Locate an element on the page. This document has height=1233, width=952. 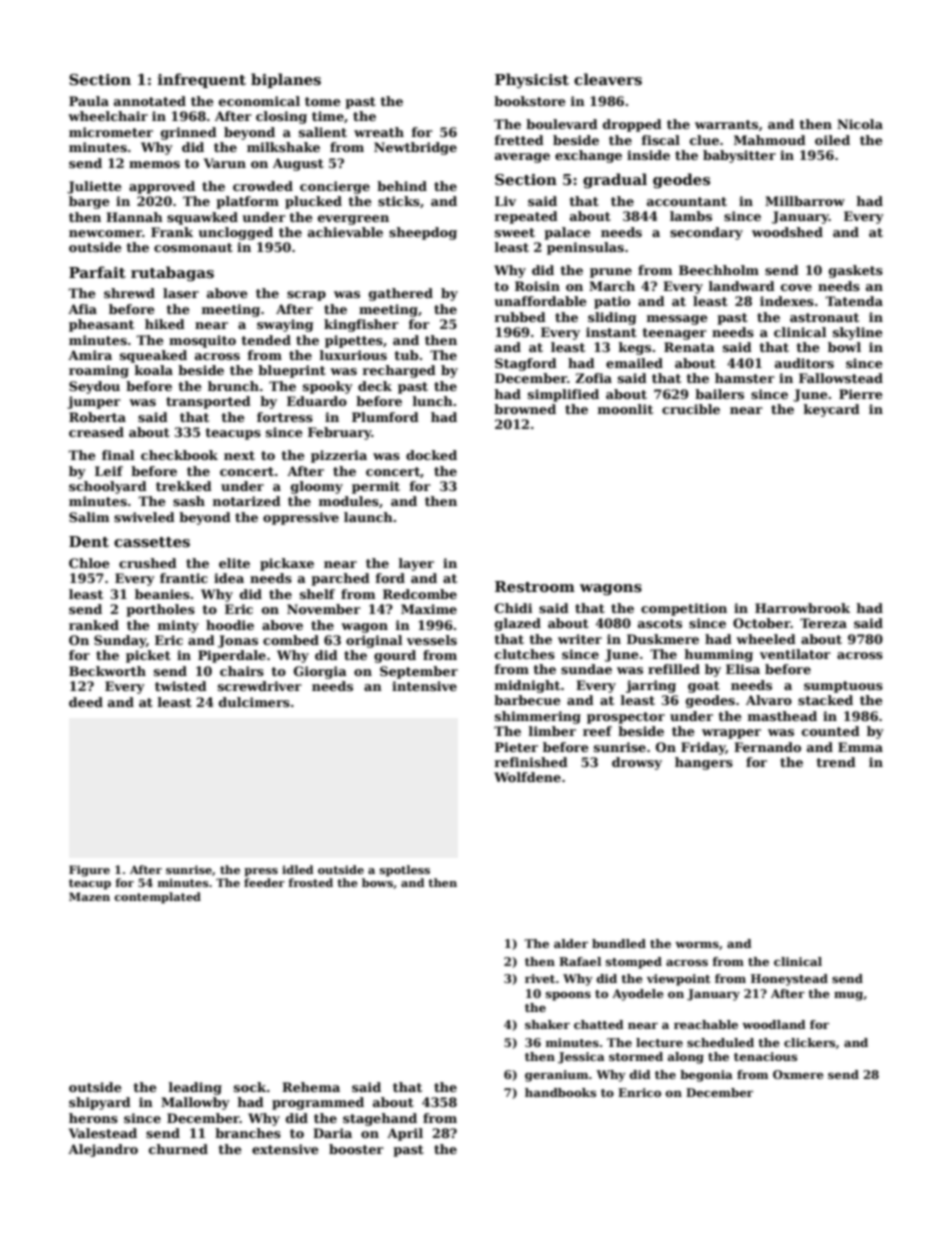
Restroom is located at coordinates (535, 587).
